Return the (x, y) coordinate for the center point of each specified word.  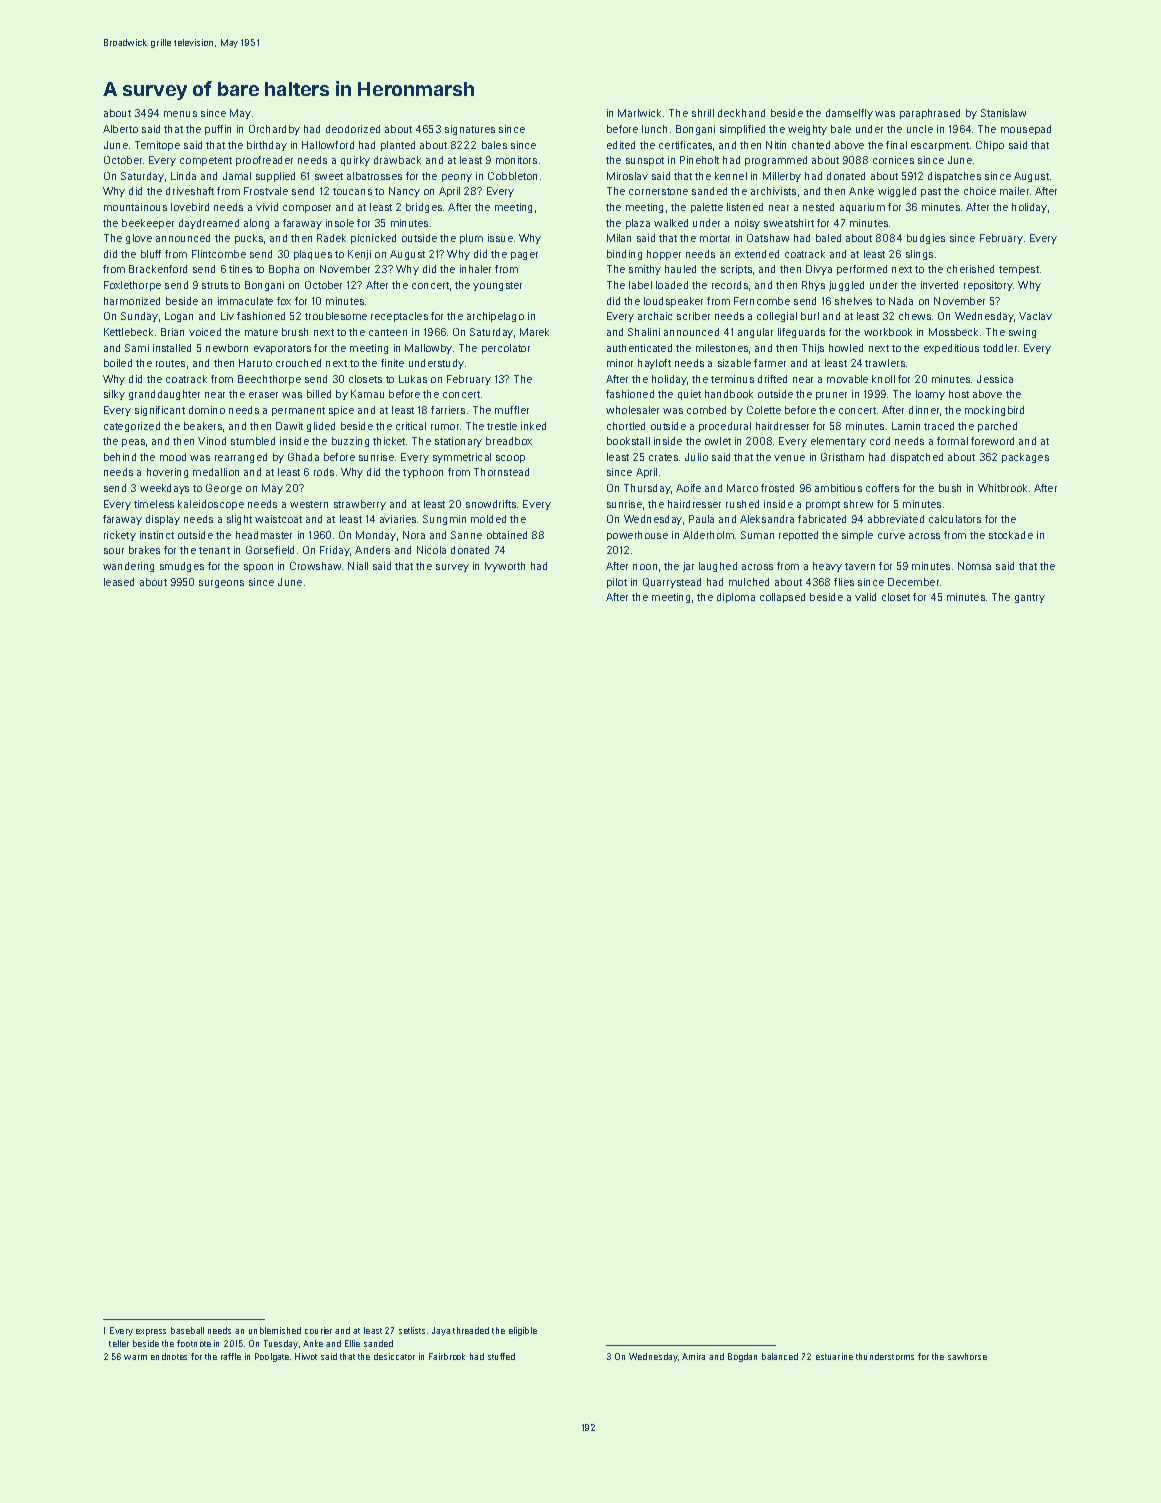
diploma (736, 598)
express (151, 1332)
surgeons (221, 584)
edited (621, 145)
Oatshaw (768, 238)
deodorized (353, 129)
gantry (1030, 598)
